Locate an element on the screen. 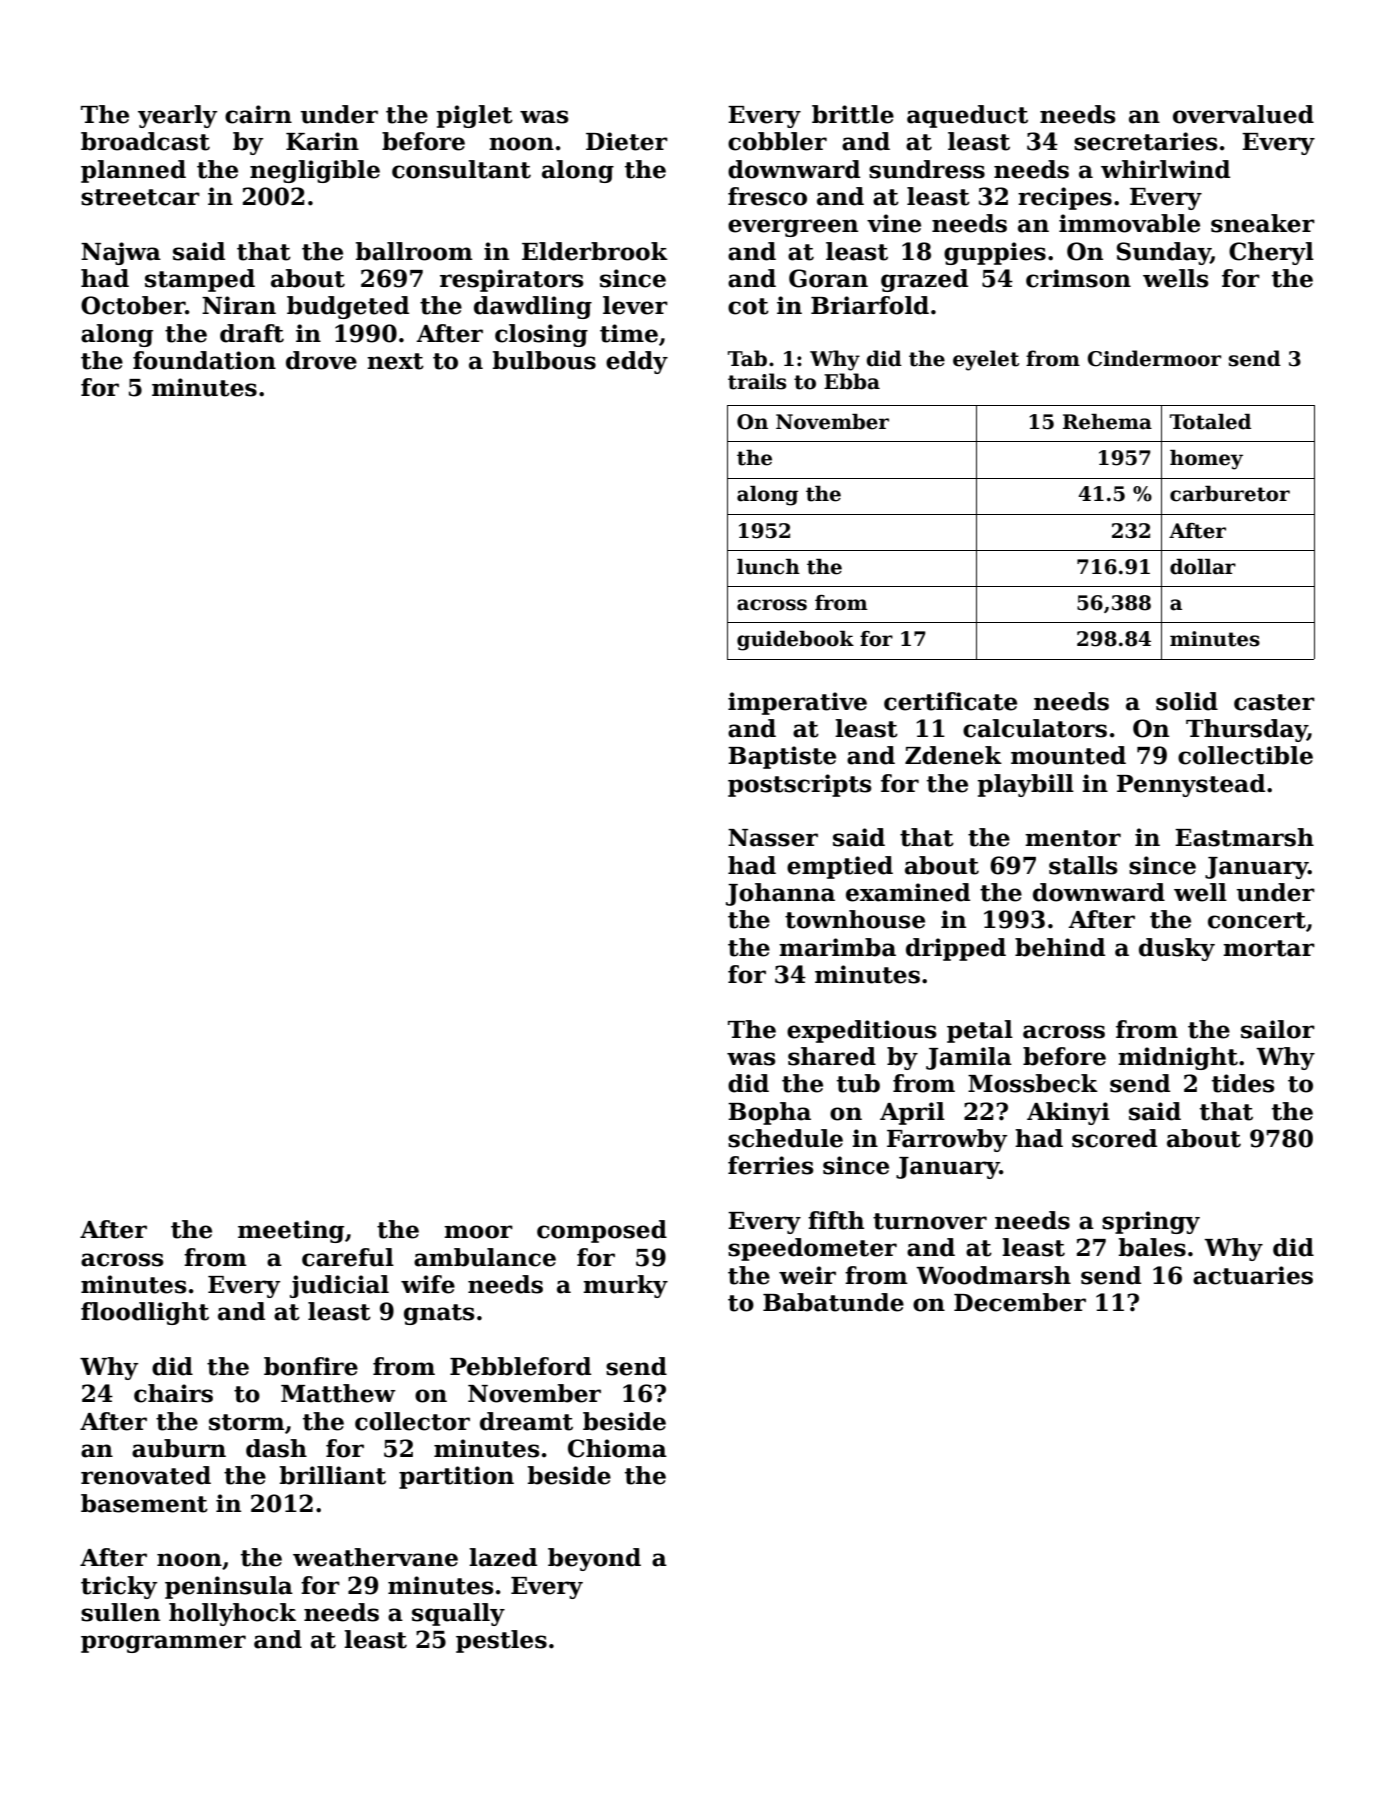 The height and width of the screenshot is (1805, 1395). Eastmarsh is located at coordinates (1244, 837).
